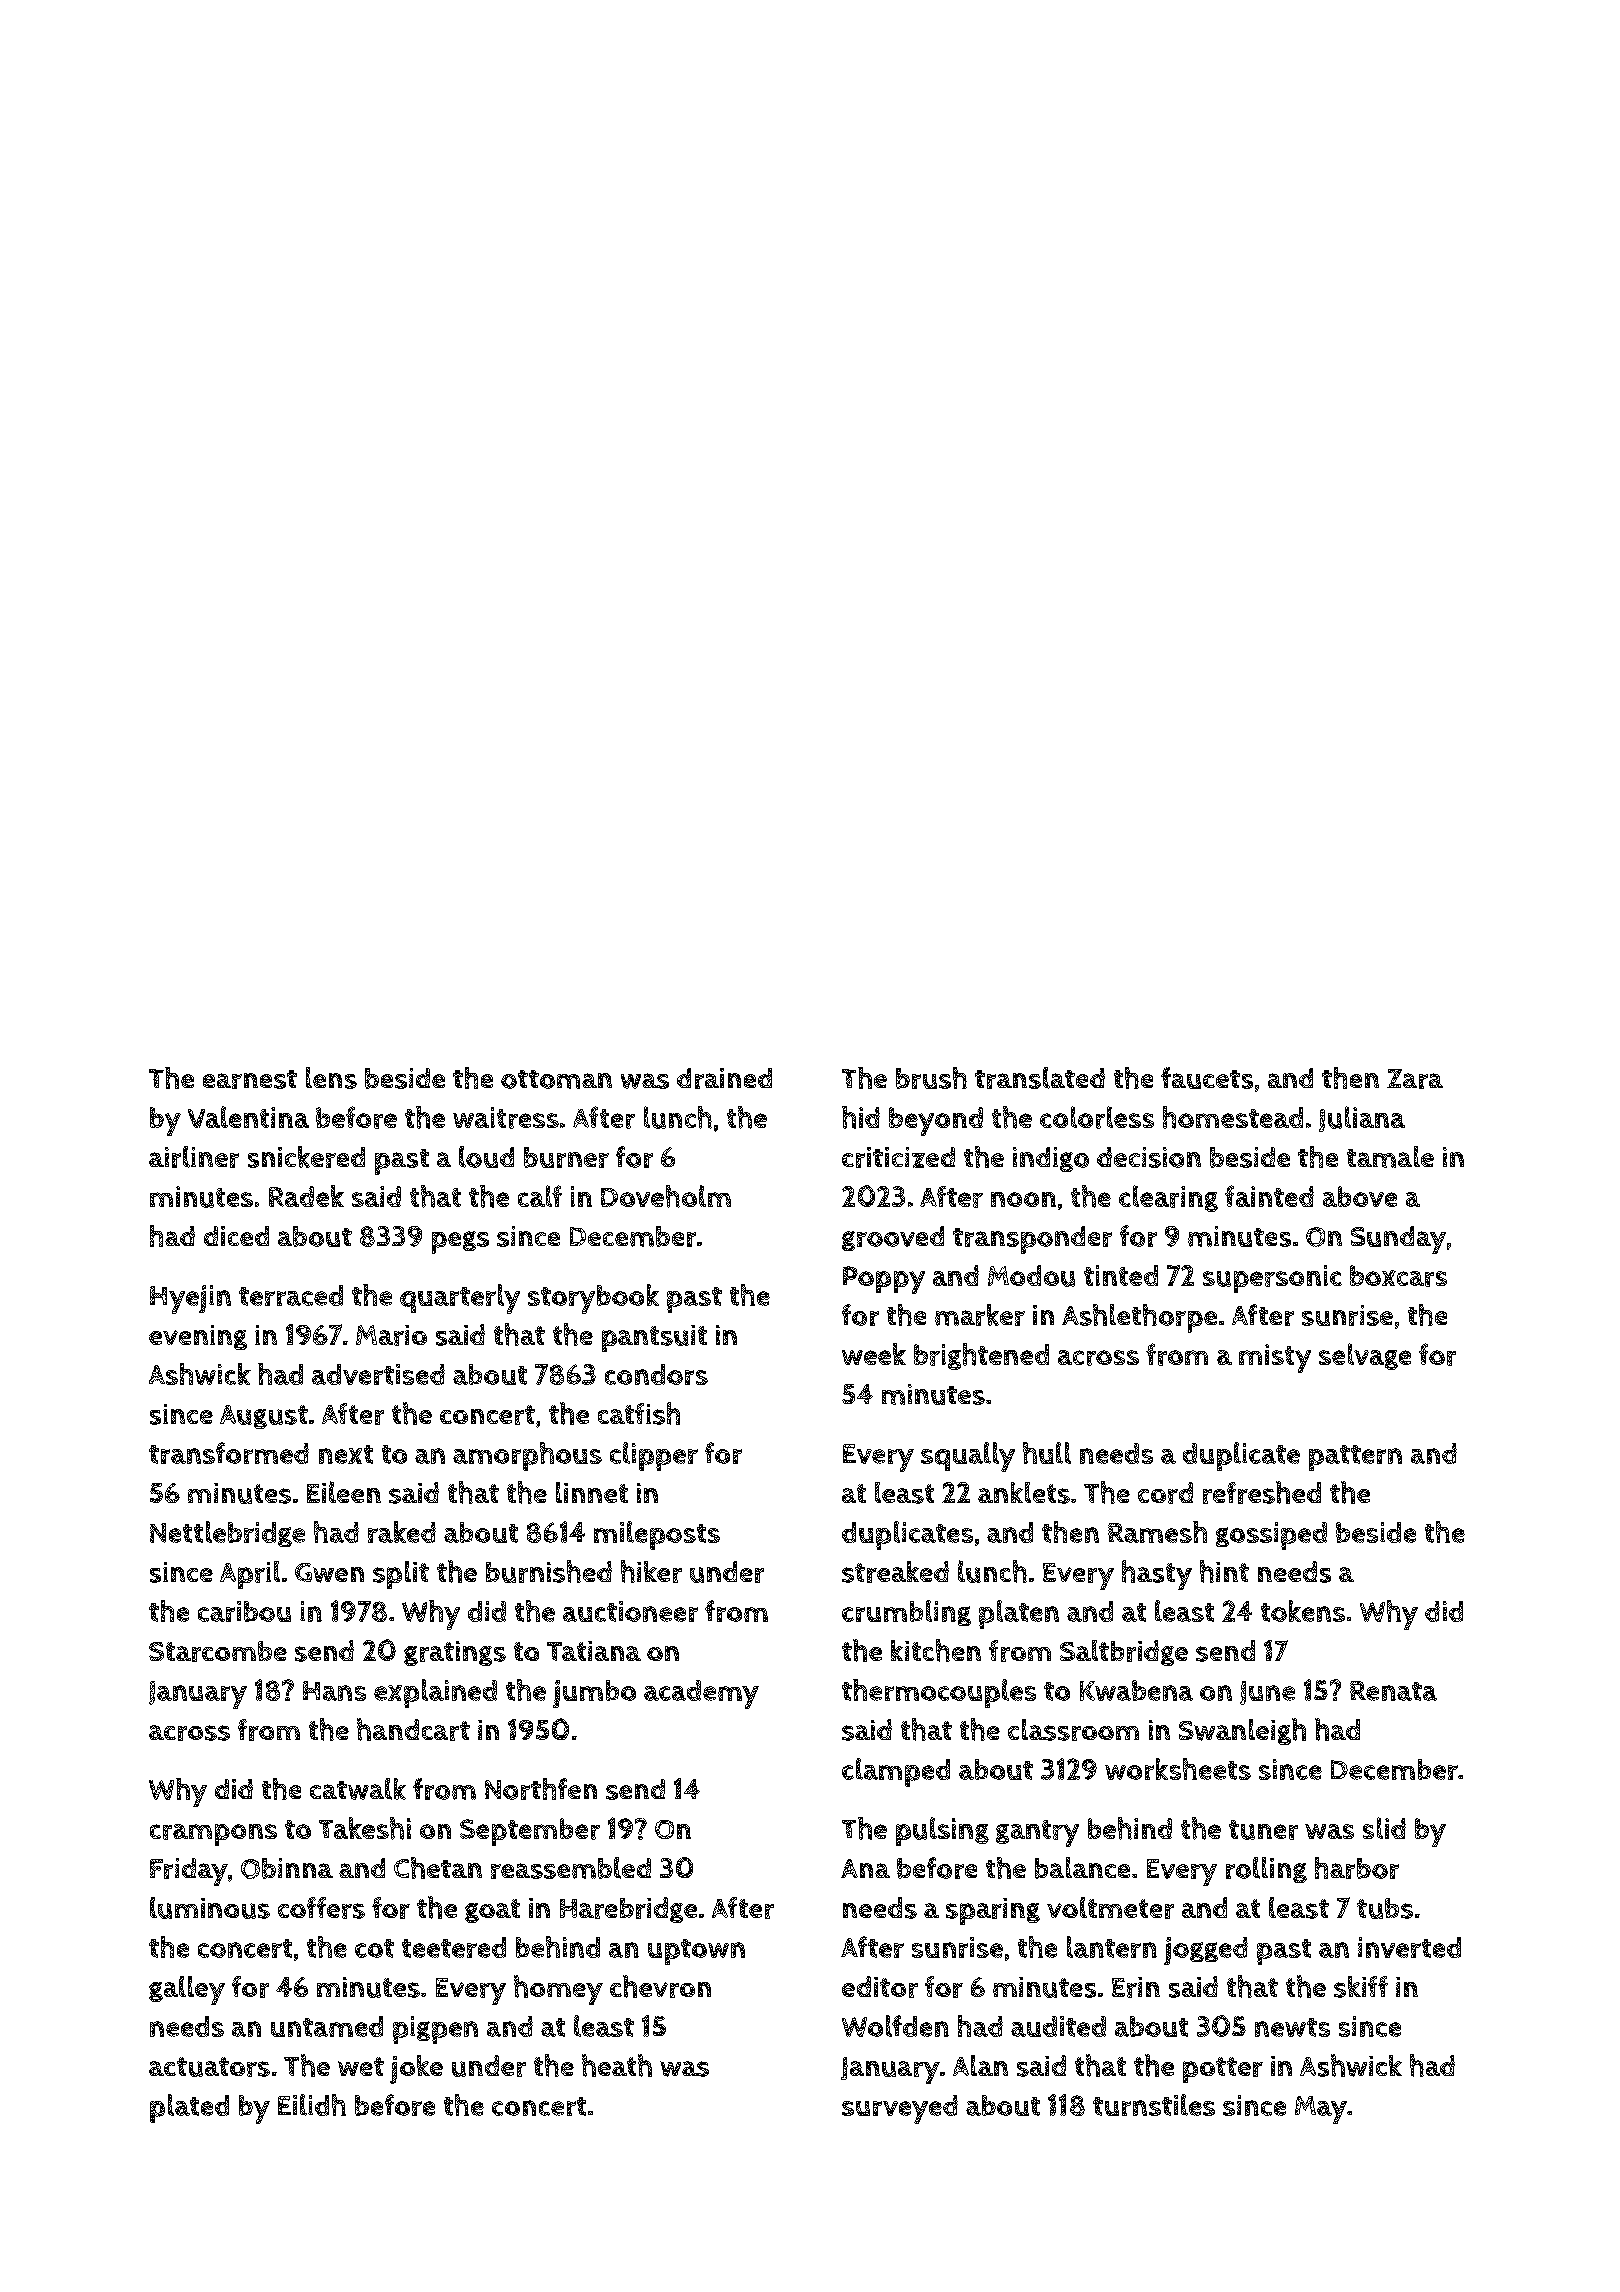 This page has height=2292, width=1620. I want to click on translated, so click(1040, 1078).
